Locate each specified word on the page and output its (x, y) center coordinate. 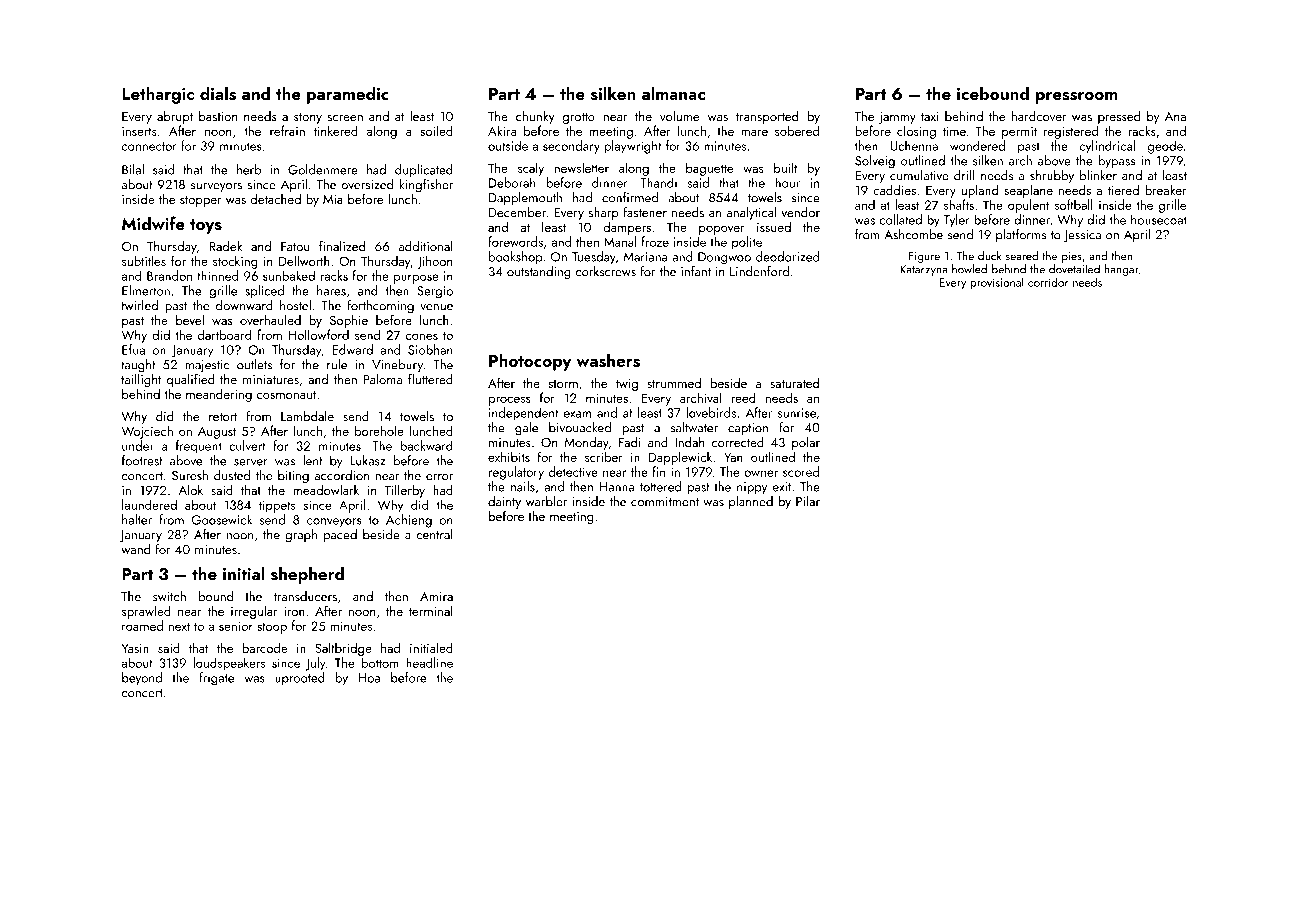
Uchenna (914, 145)
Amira (436, 597)
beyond (142, 679)
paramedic (348, 95)
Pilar (808, 501)
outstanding (539, 273)
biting (293, 476)
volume (680, 116)
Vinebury (397, 365)
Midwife (153, 223)
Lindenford (759, 271)
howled (969, 269)
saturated (794, 382)
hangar (1122, 270)
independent (523, 414)
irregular (254, 612)
